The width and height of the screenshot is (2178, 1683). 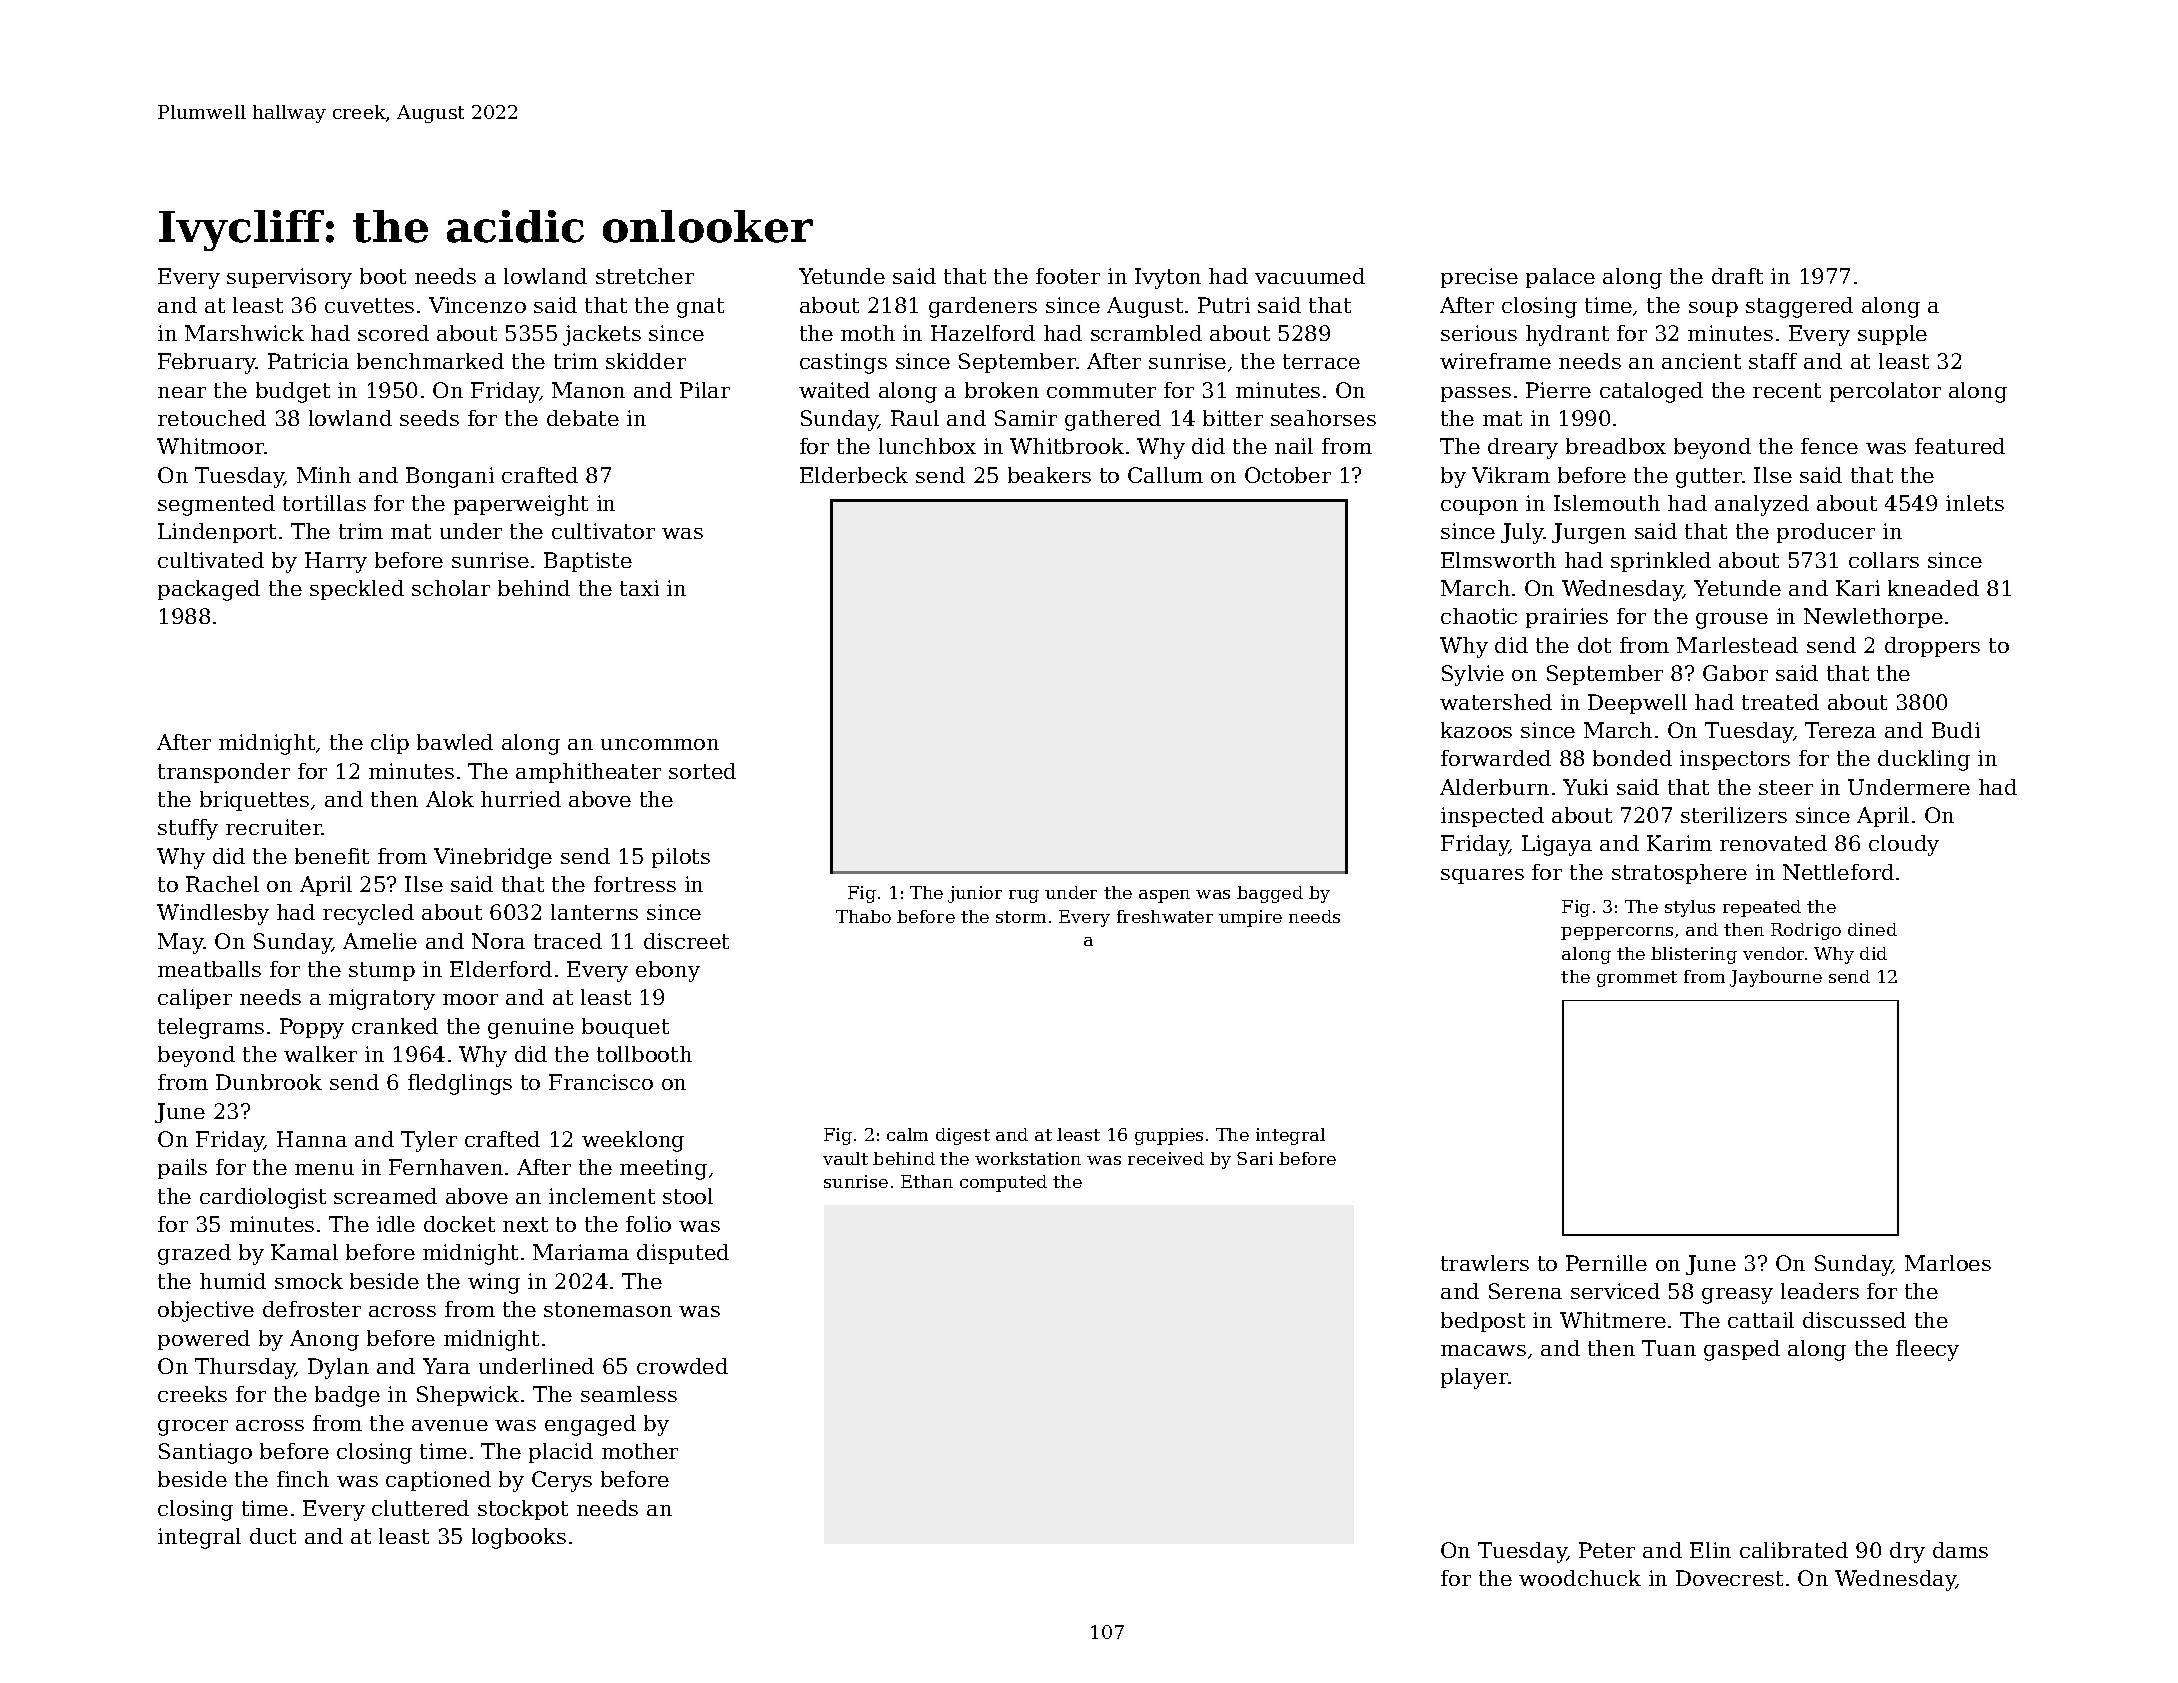 What do you see at coordinates (1904, 845) in the screenshot?
I see `cloudy` at bounding box center [1904, 845].
